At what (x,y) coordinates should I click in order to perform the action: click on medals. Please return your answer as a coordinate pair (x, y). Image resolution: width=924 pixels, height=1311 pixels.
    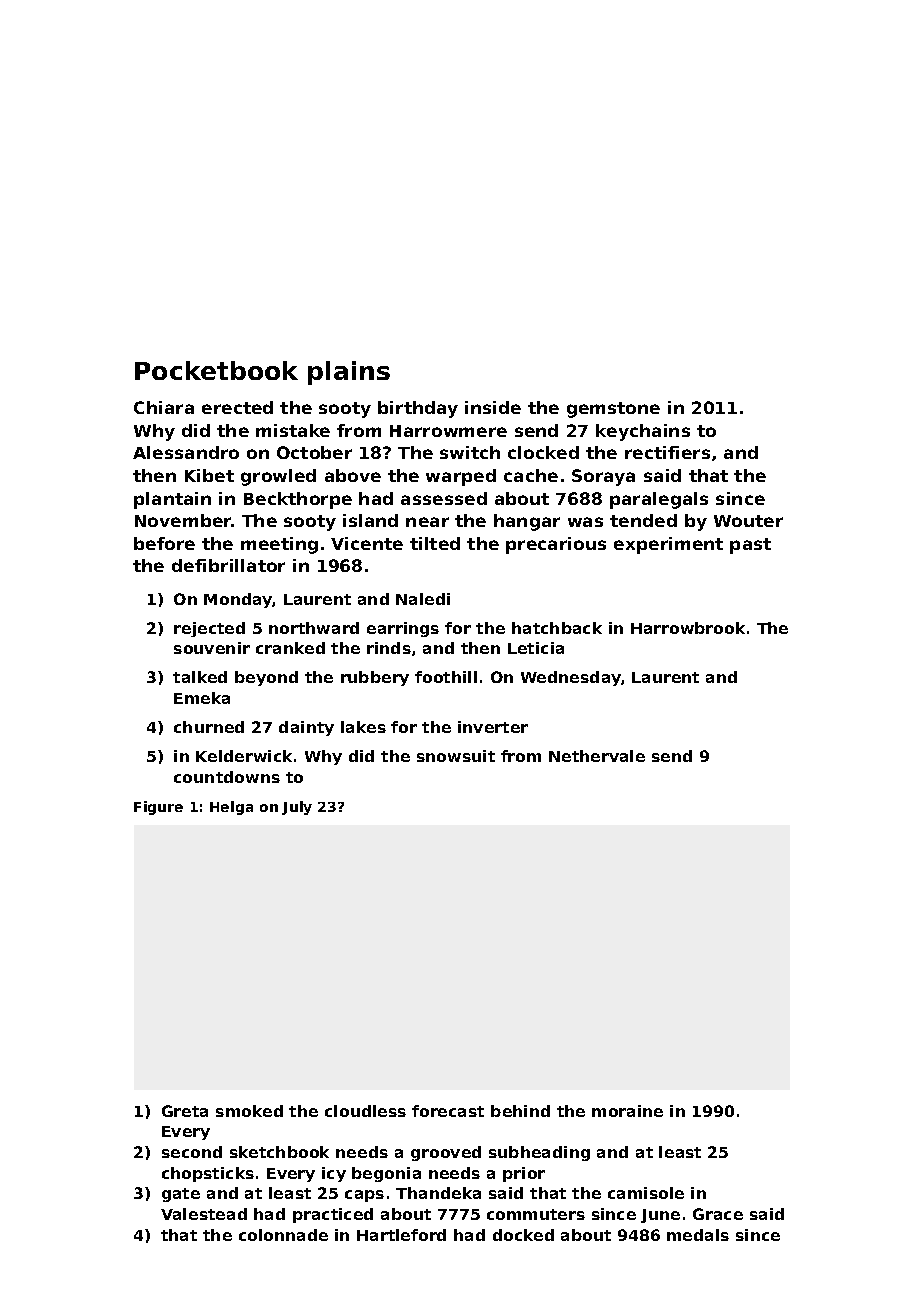
    Looking at the image, I should click on (698, 1235).
